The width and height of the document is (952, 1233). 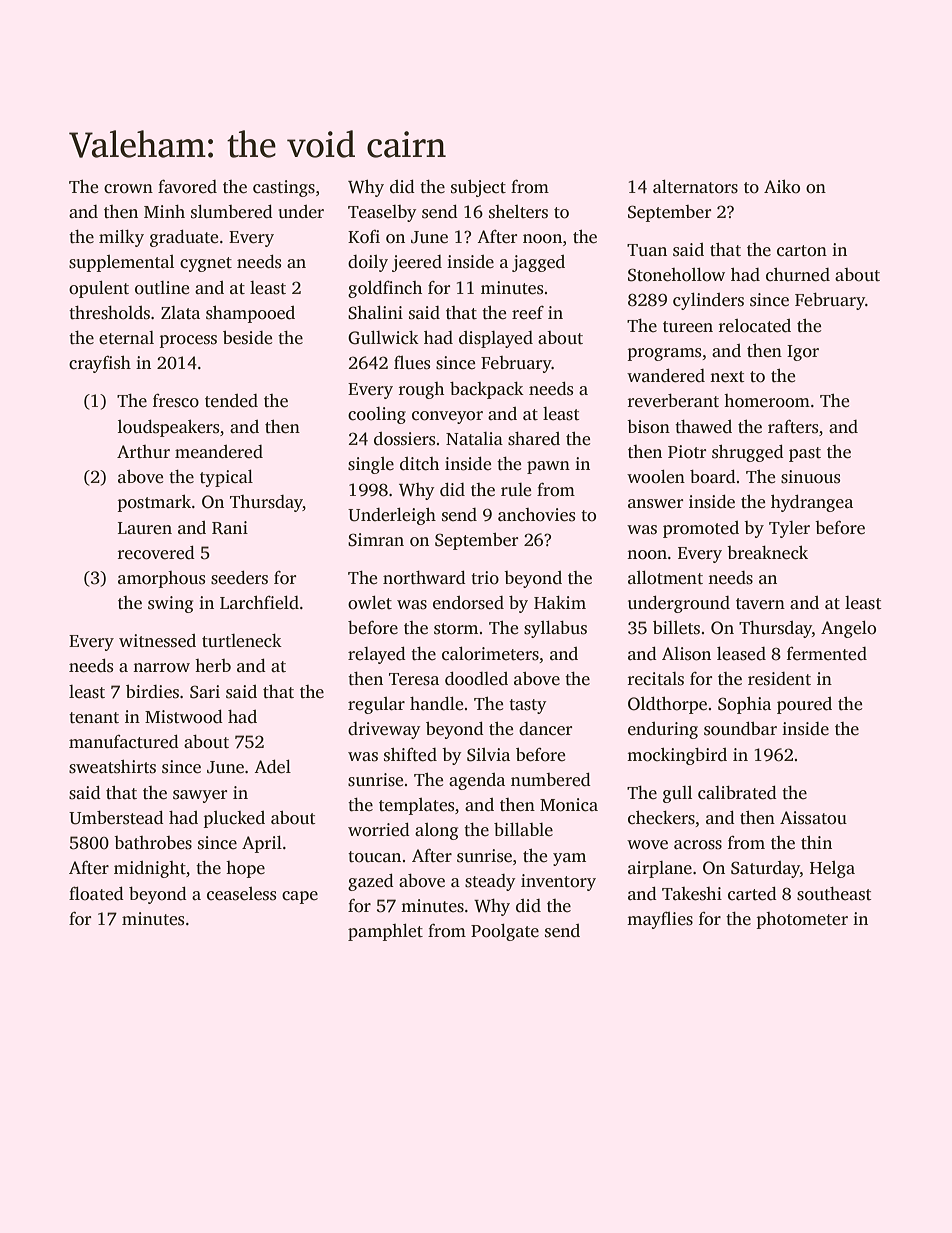 What do you see at coordinates (157, 641) in the document?
I see `witnessed` at bounding box center [157, 641].
